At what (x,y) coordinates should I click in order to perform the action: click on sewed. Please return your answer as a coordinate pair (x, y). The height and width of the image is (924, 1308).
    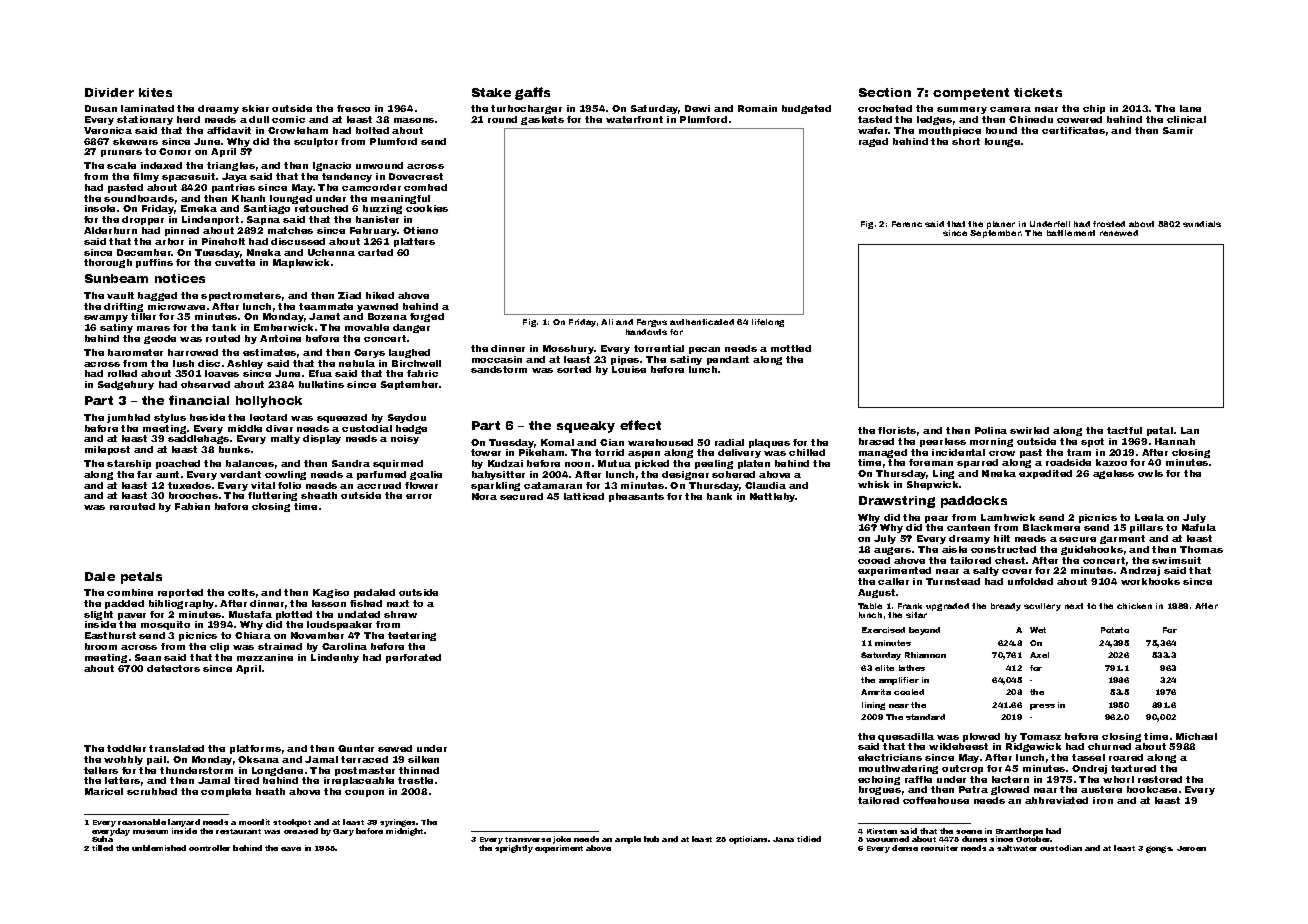
    Looking at the image, I should click on (395, 748).
